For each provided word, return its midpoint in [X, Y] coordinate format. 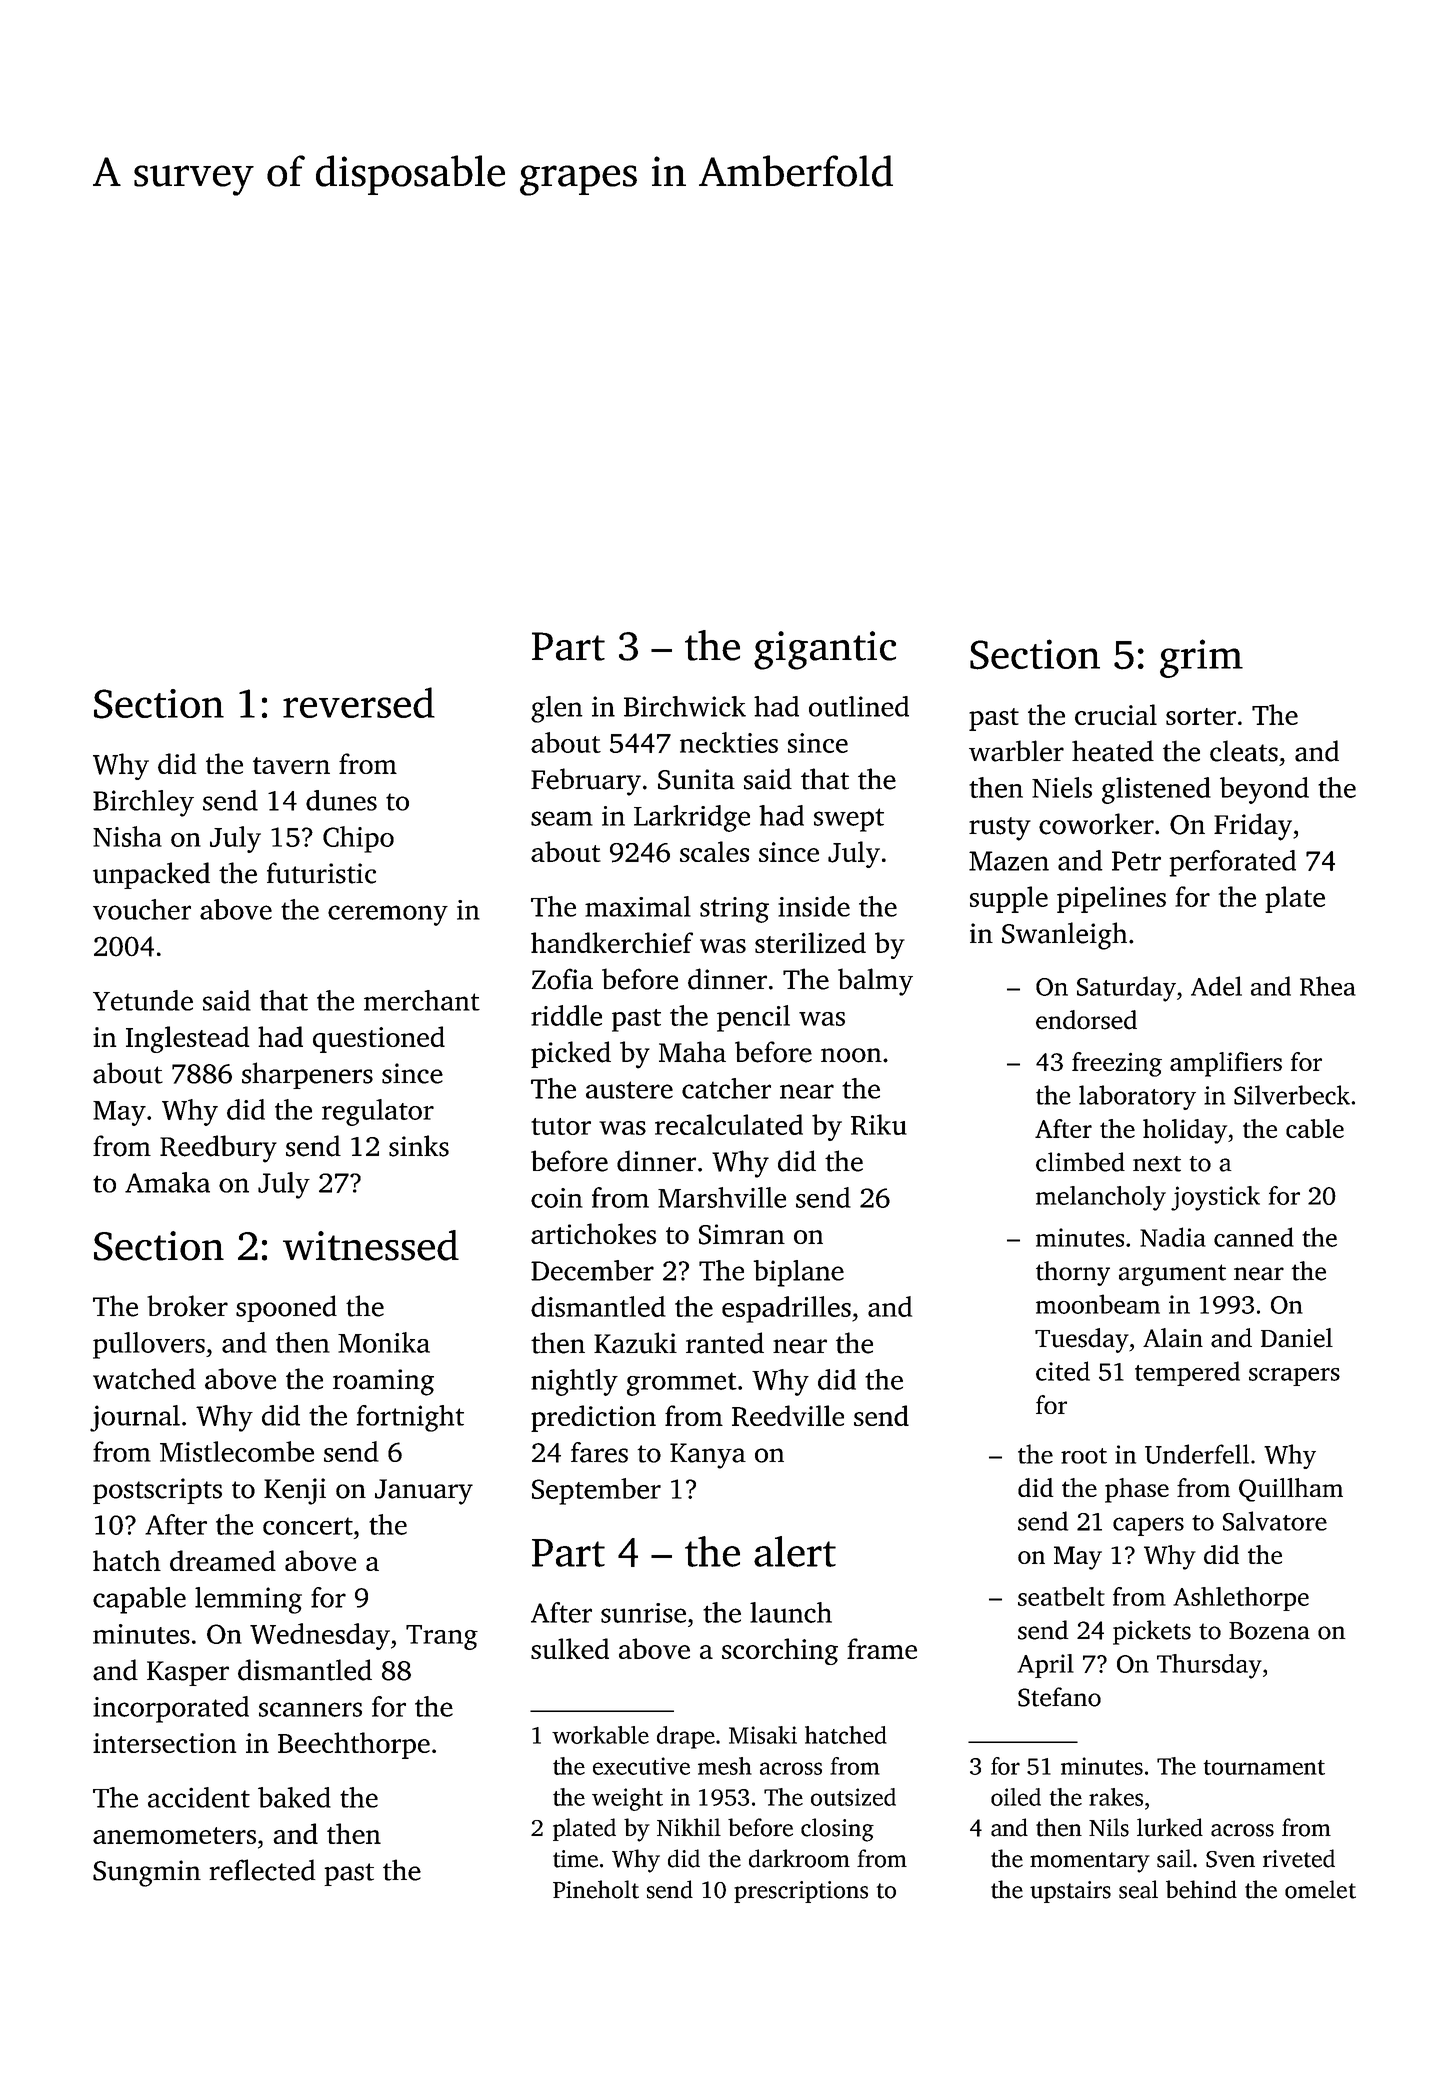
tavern [291, 765]
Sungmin [147, 1873]
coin [557, 1198]
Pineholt [596, 1889]
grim [1201, 658]
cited [1063, 1371]
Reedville [788, 1416]
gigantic [825, 650]
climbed [1080, 1162]
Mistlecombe [237, 1451]
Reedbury [218, 1149]
